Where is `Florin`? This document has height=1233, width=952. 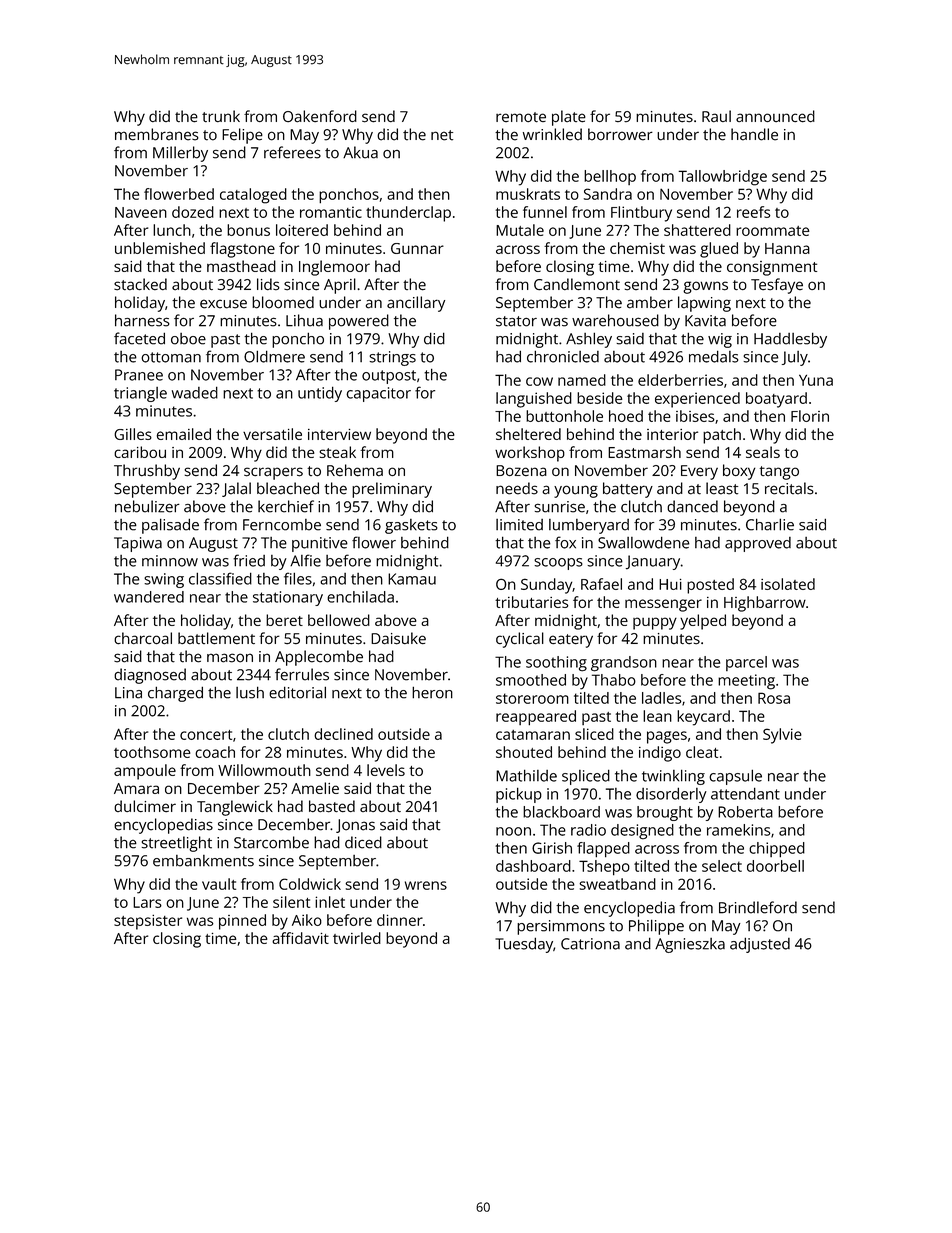
Florin is located at coordinates (810, 416).
